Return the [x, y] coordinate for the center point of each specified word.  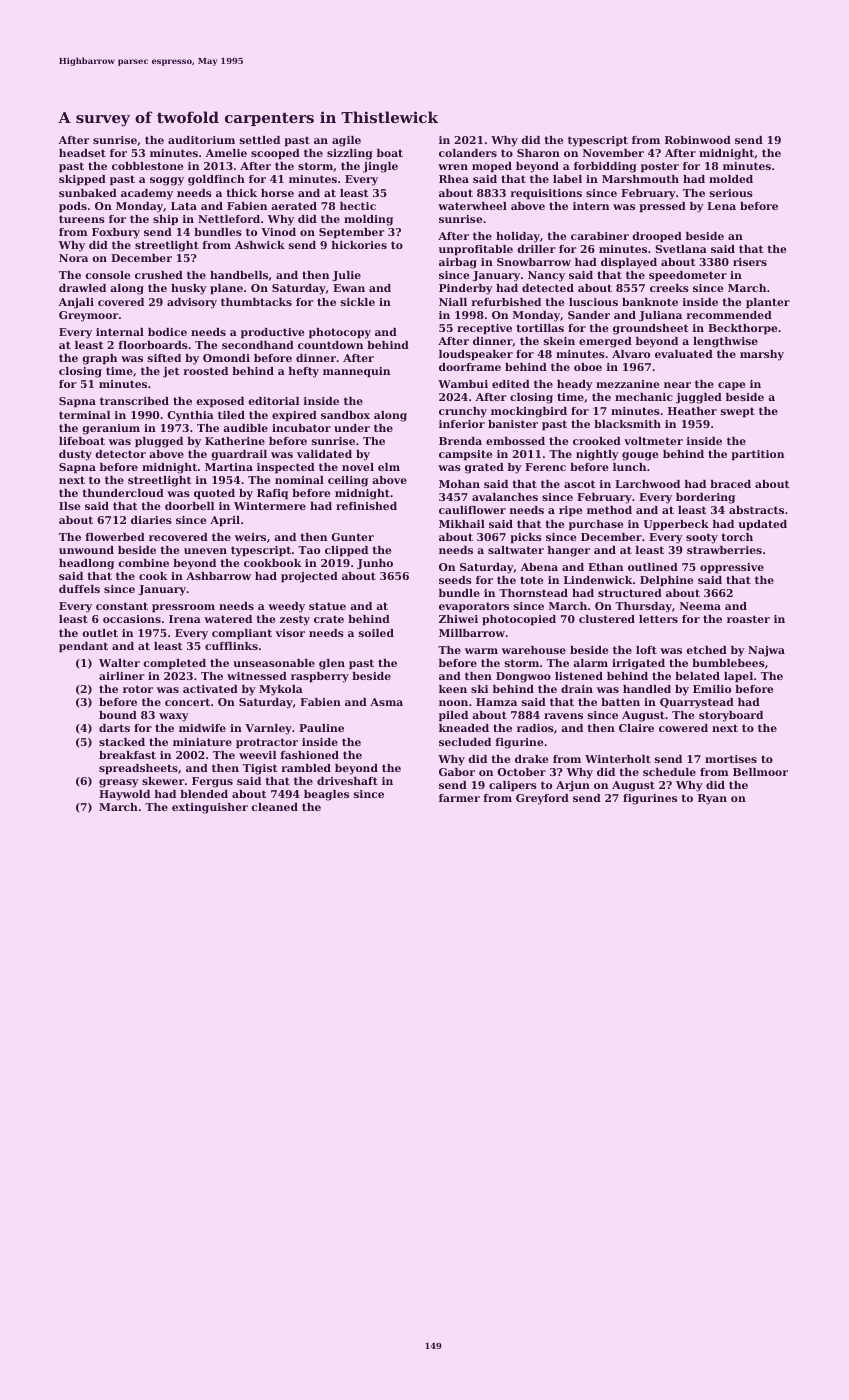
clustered [607, 619]
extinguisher [210, 808]
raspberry [320, 677]
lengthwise [725, 342]
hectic [358, 206]
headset [82, 153]
